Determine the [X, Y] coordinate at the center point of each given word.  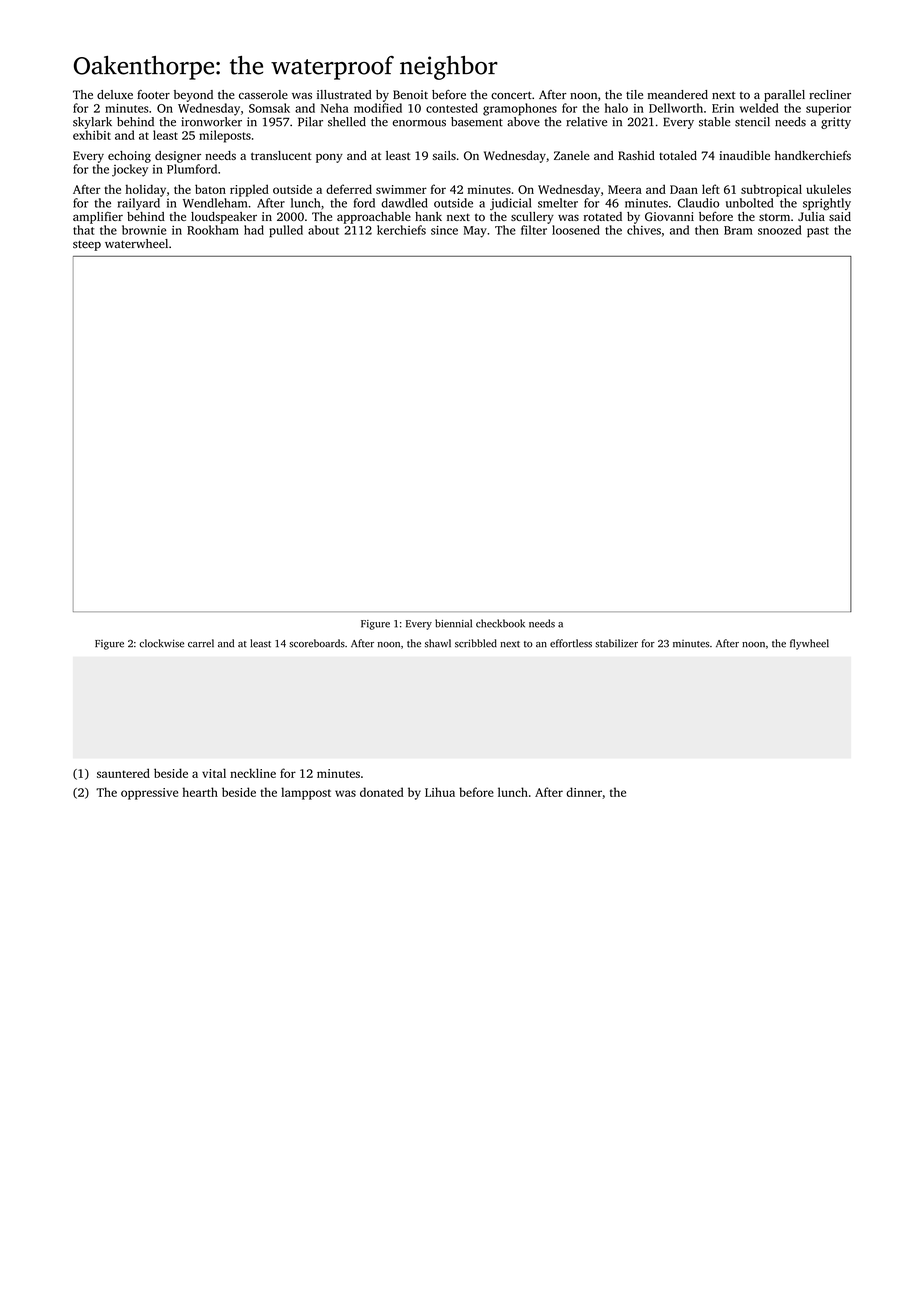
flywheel [809, 644]
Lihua [440, 792]
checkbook [500, 623]
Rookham [213, 230]
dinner [584, 792]
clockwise [161, 643]
